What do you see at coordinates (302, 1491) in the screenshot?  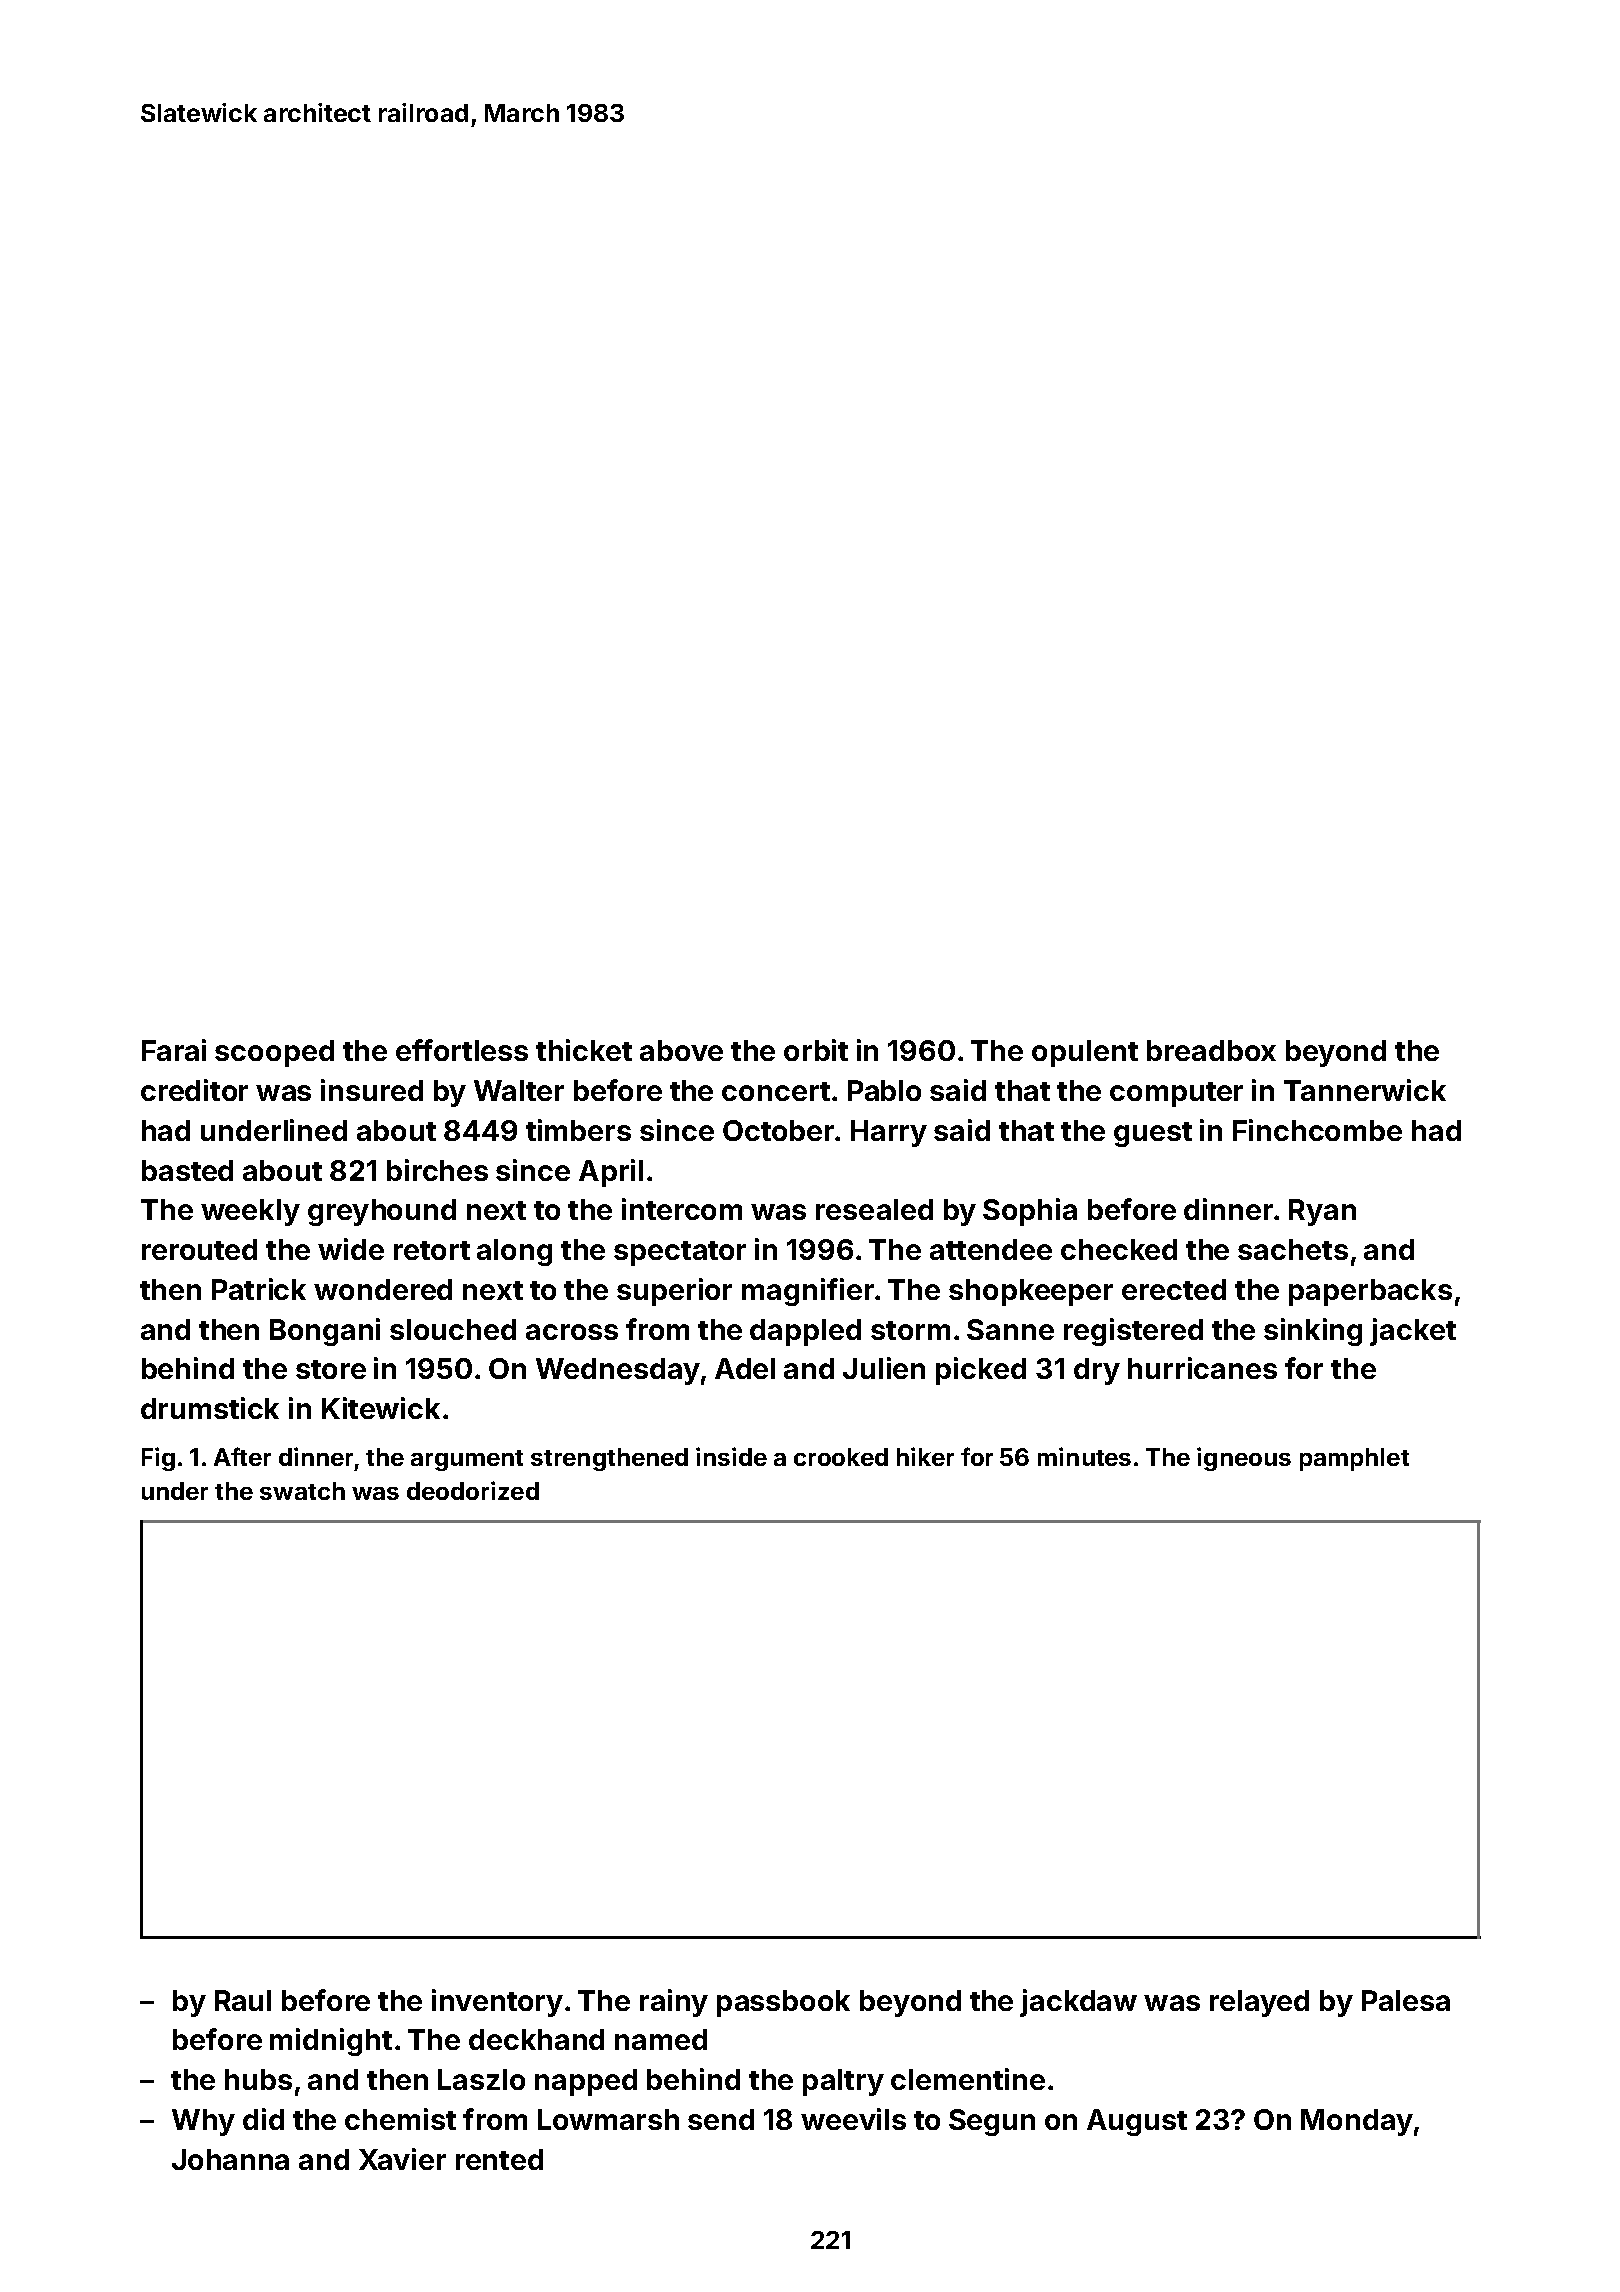 I see `swatch` at bounding box center [302, 1491].
